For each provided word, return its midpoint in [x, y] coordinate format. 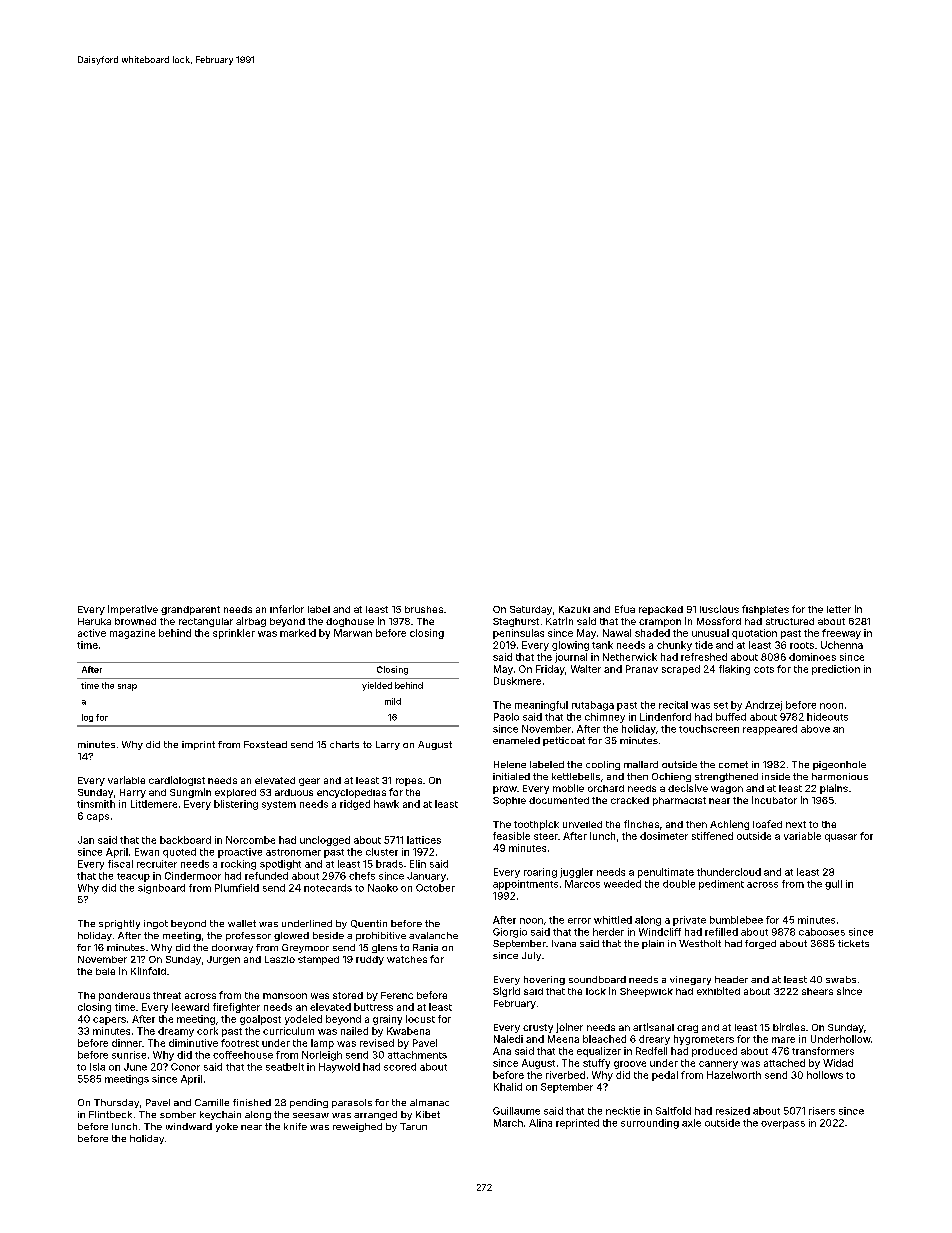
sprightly [119, 924]
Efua [625, 609]
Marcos [582, 884]
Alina [540, 1123]
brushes [424, 609]
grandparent [190, 610]
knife [295, 1126]
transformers [823, 1051]
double [679, 884]
